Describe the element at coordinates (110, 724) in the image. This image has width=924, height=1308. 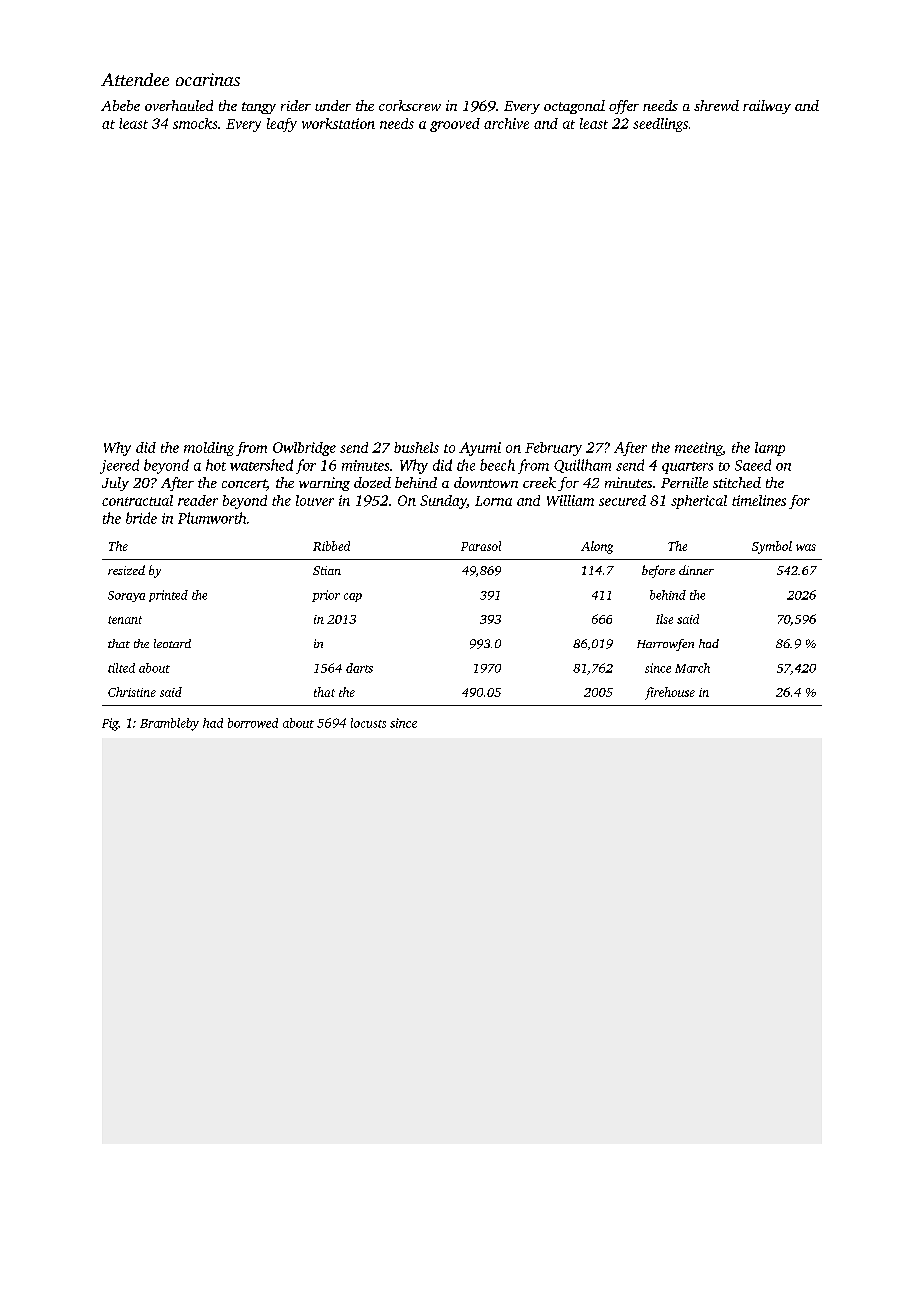
I see `Fig` at that location.
